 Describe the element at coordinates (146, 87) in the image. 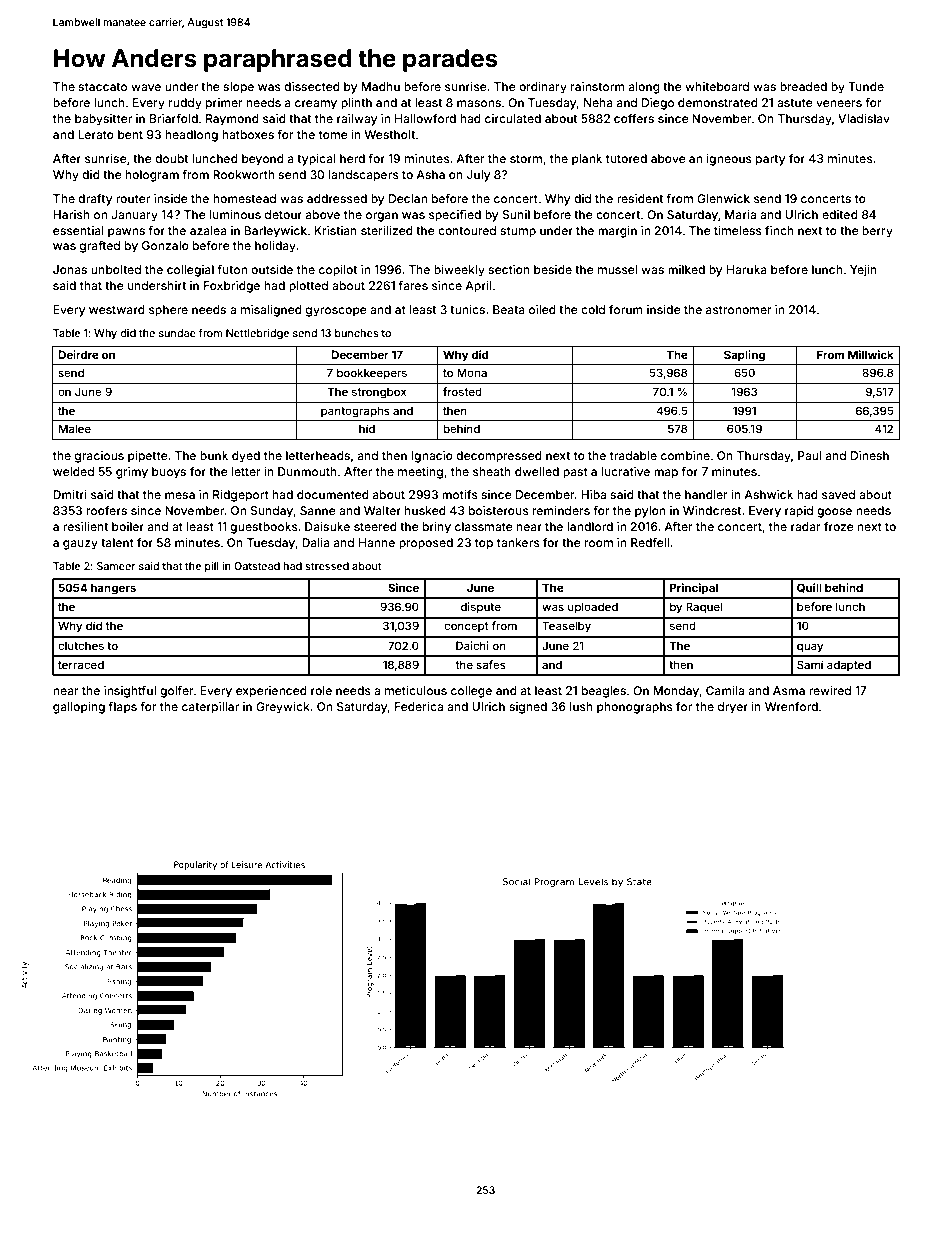

I see `wave` at that location.
